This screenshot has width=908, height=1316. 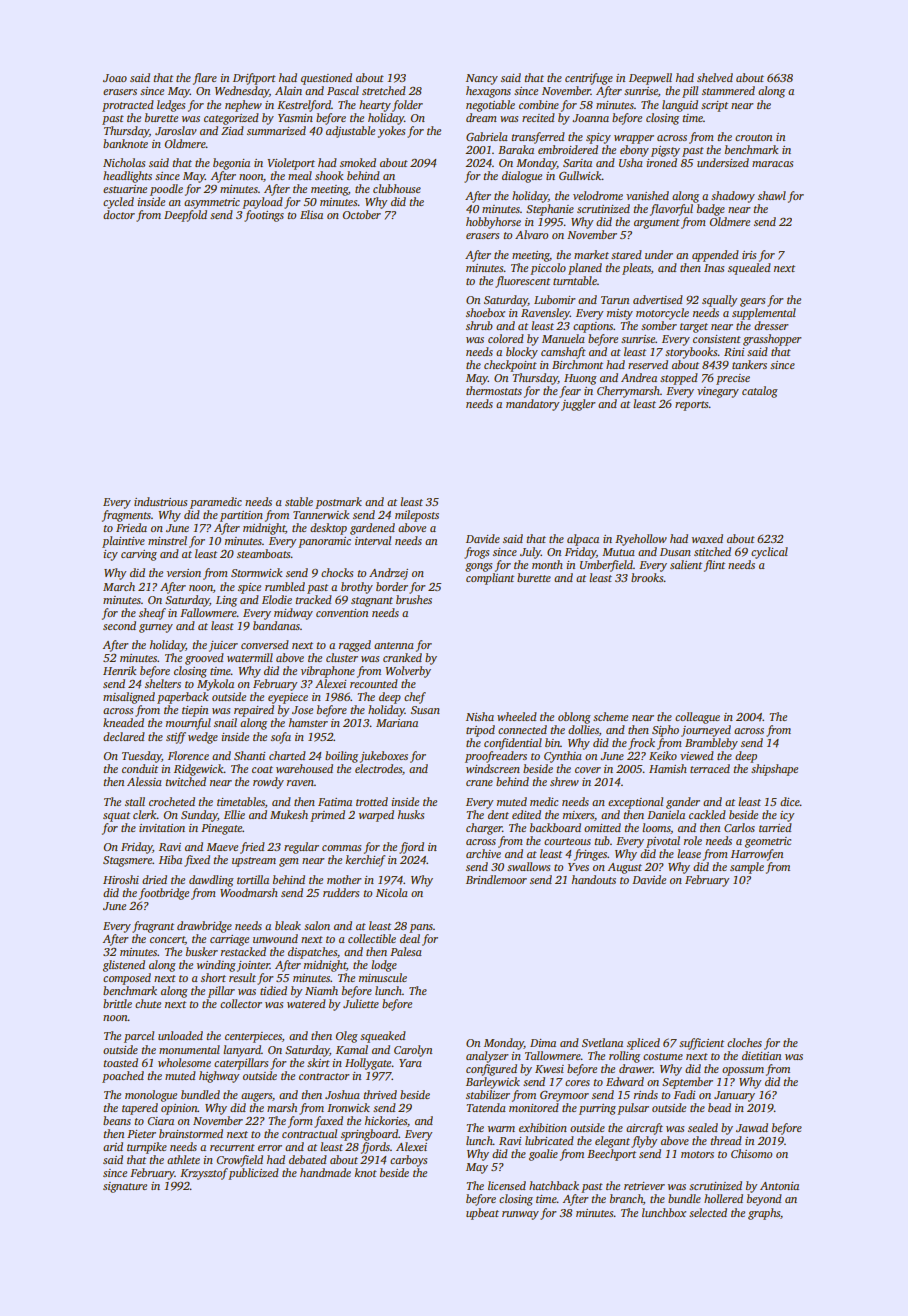 What do you see at coordinates (311, 214) in the screenshot?
I see `Elisa` at bounding box center [311, 214].
